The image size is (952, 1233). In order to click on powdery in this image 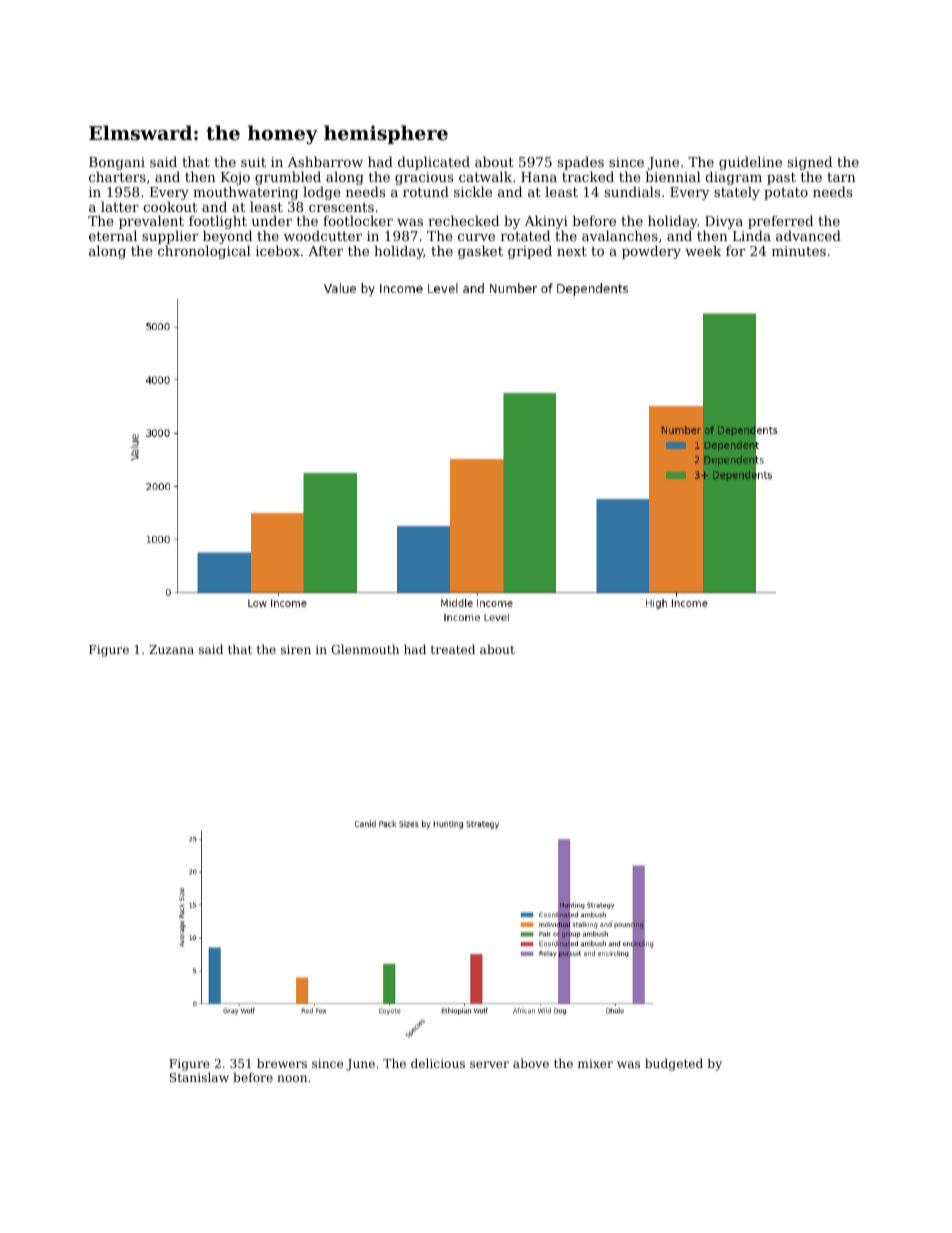, I will do `click(651, 252)`.
